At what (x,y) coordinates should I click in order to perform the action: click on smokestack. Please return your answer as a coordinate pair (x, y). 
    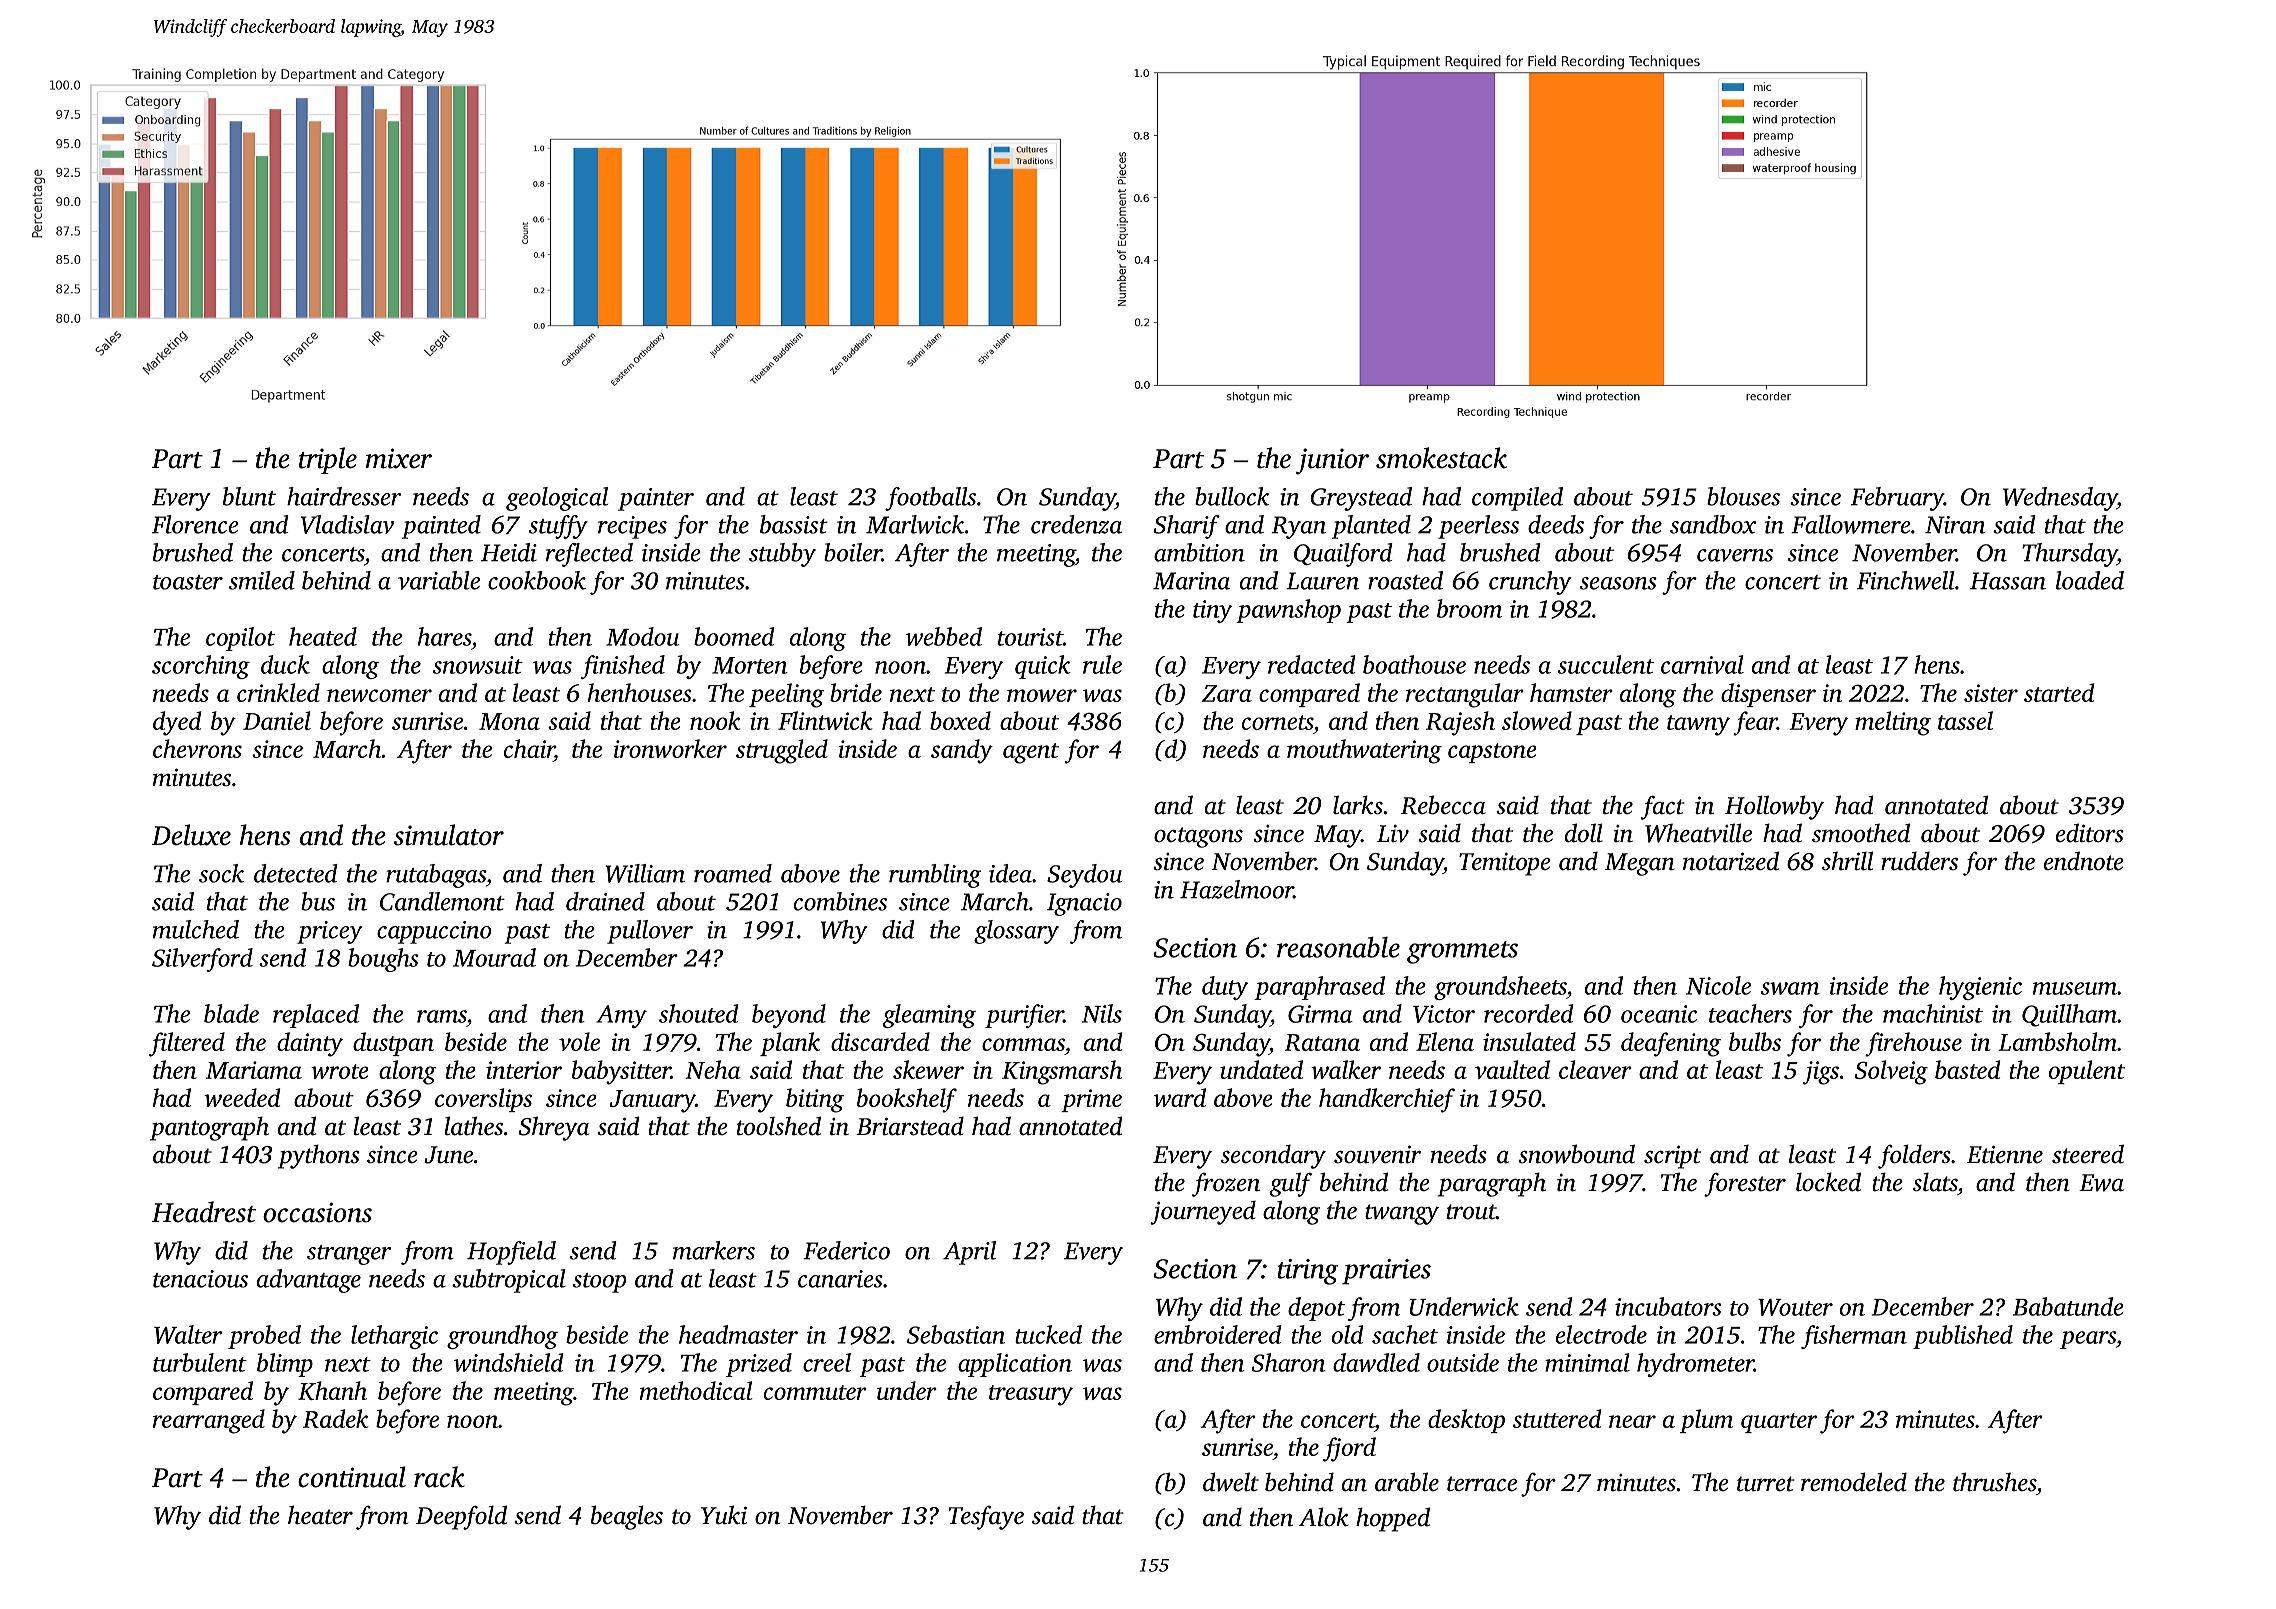
    Looking at the image, I should click on (1441, 458).
